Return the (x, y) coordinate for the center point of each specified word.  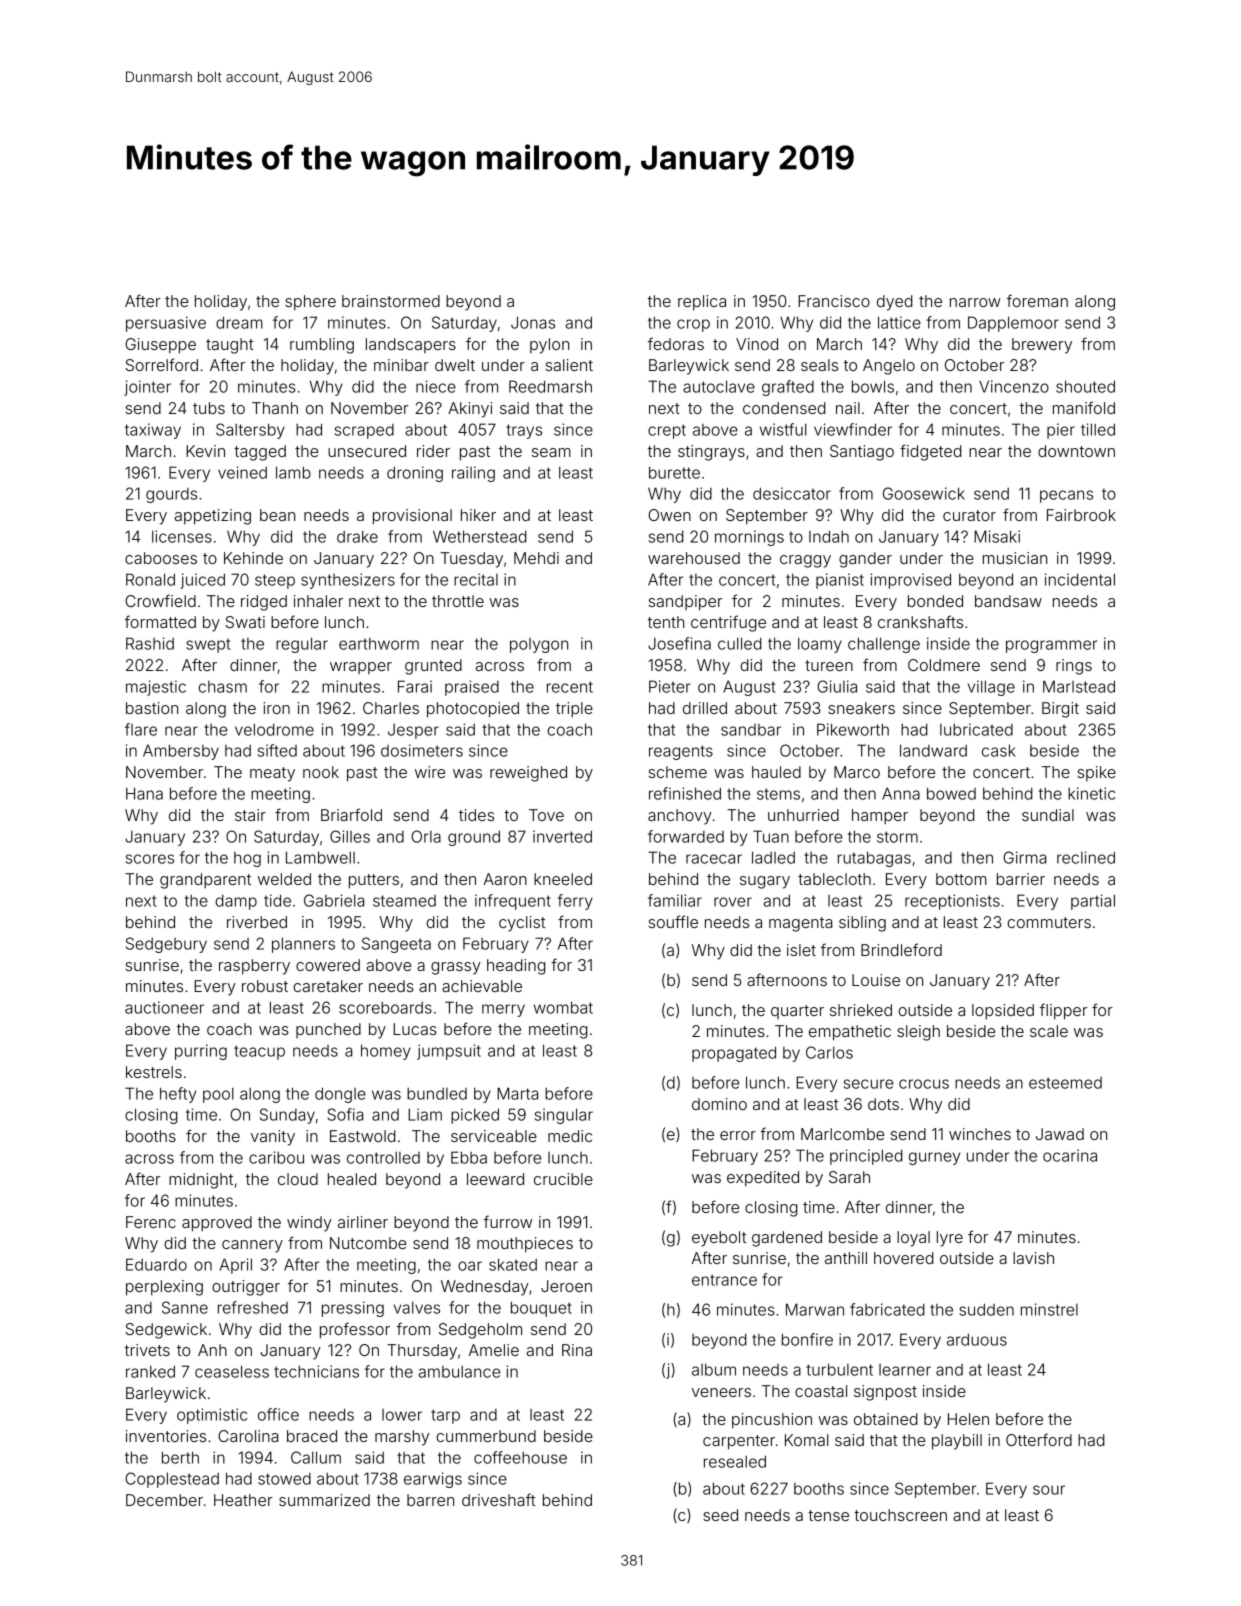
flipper (1064, 1011)
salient (569, 365)
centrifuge (728, 623)
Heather (243, 1500)
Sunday (287, 1116)
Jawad (1060, 1134)
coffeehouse (520, 1457)
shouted (1085, 386)
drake (357, 536)
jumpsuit (449, 1052)
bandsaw (1008, 601)
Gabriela (334, 900)
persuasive (166, 324)
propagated (734, 1054)
